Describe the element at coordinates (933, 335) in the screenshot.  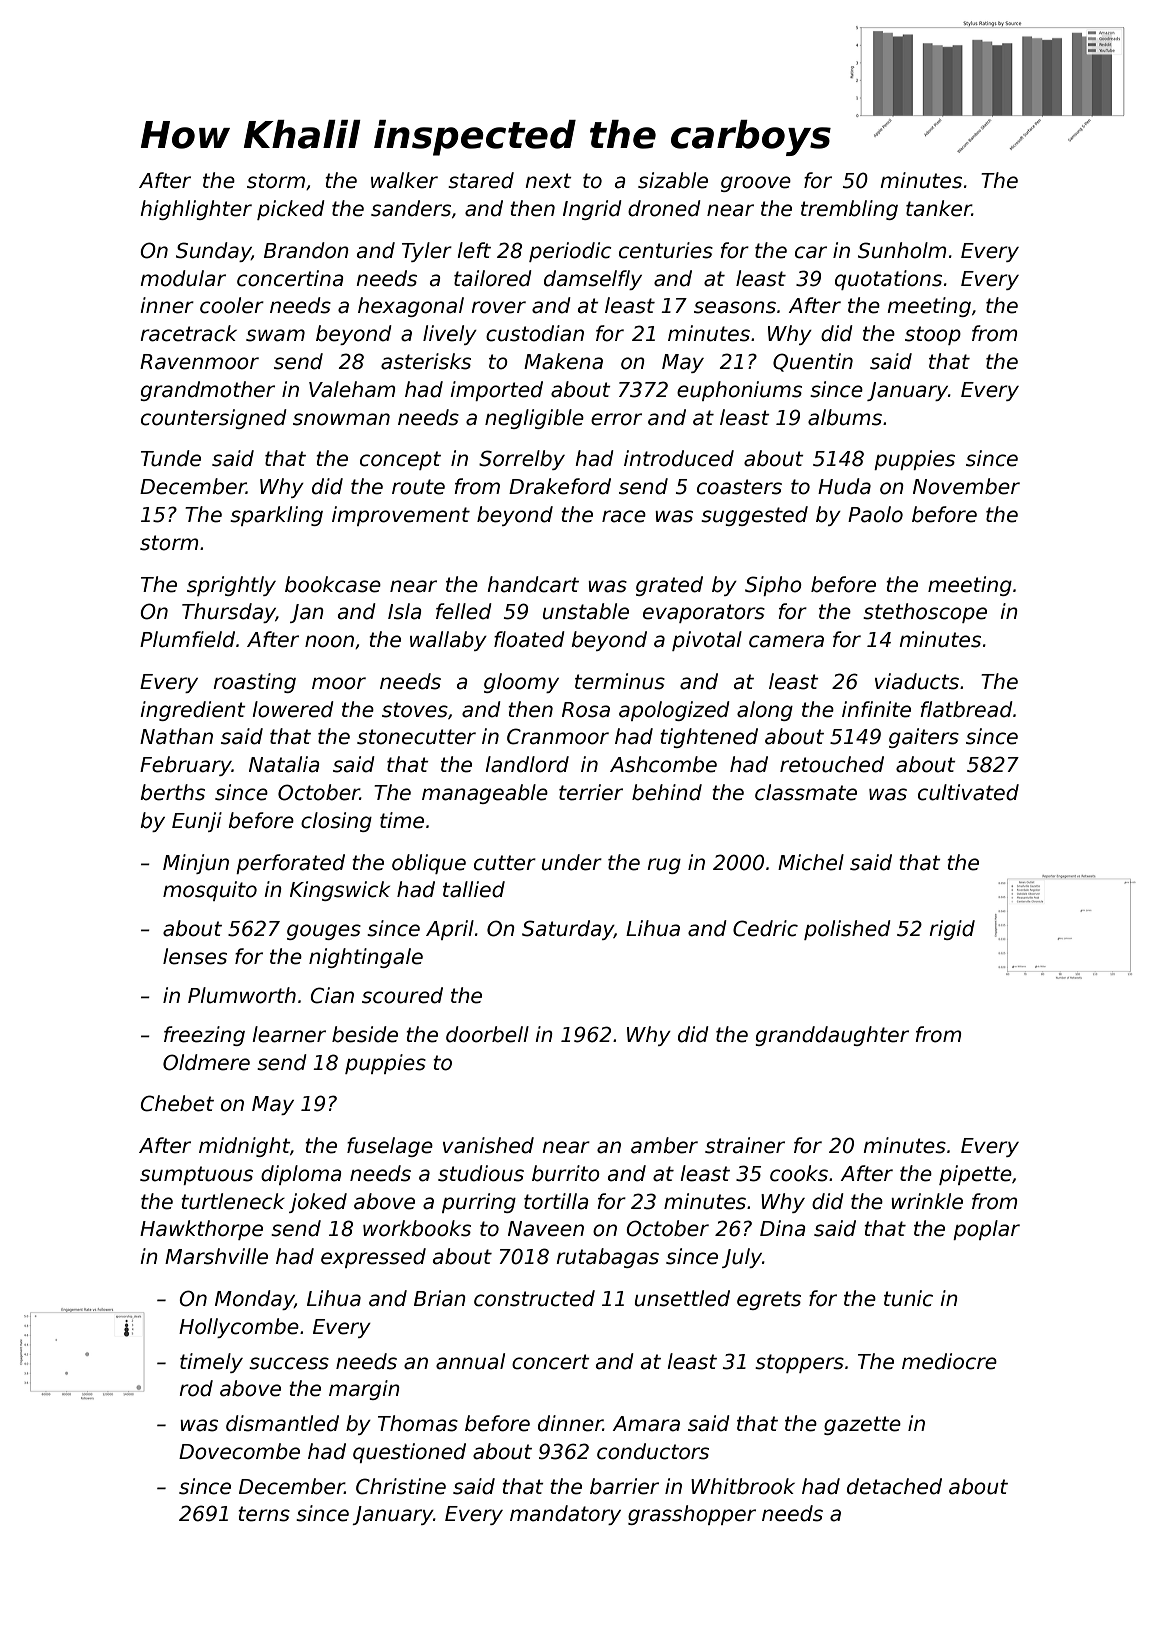
I see `stoop` at that location.
